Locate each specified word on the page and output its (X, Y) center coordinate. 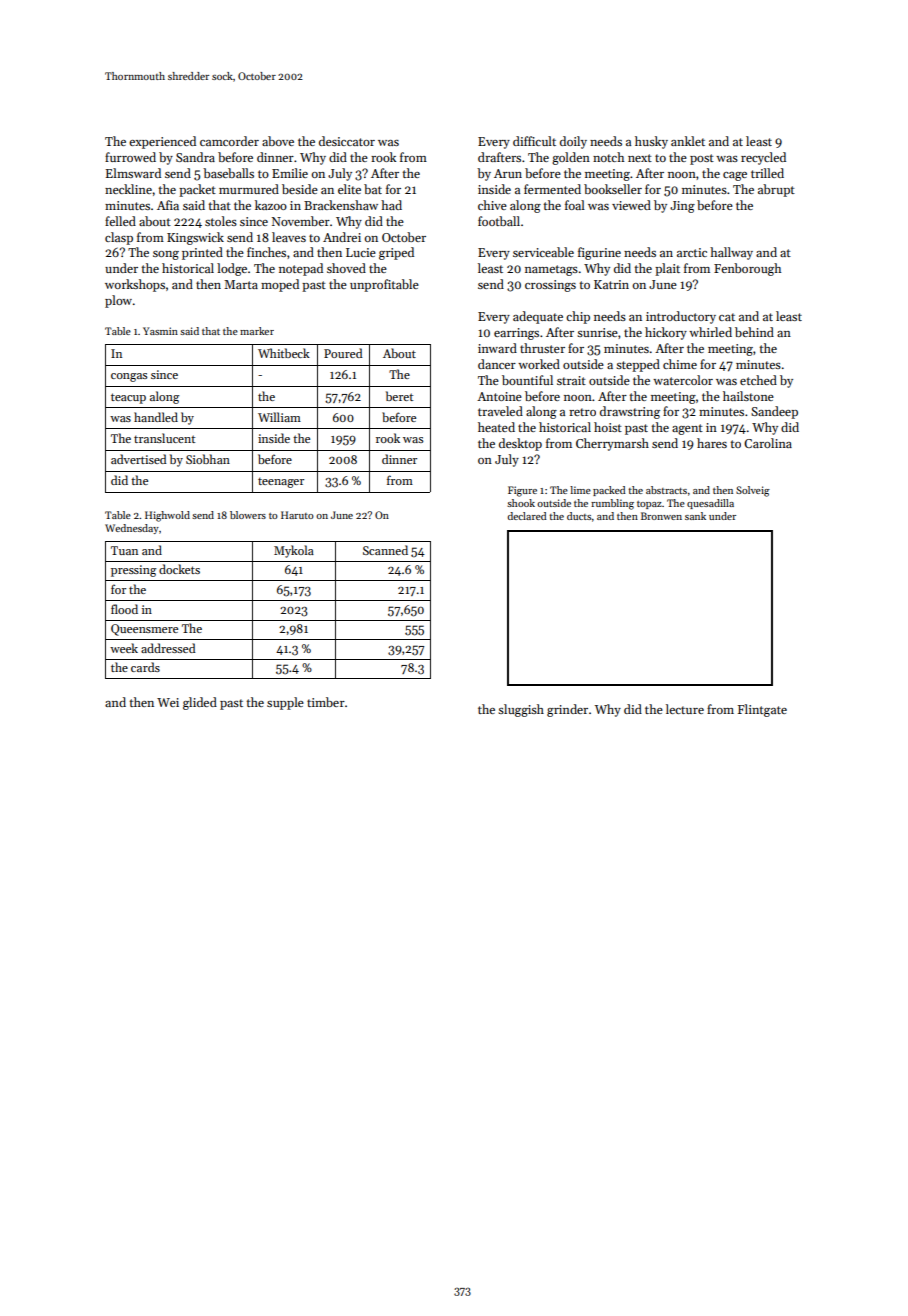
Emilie (290, 173)
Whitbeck (284, 353)
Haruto (297, 515)
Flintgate (762, 710)
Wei (168, 702)
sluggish (521, 710)
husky (651, 142)
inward (497, 348)
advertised (139, 459)
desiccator (347, 141)
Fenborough (747, 269)
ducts (579, 516)
